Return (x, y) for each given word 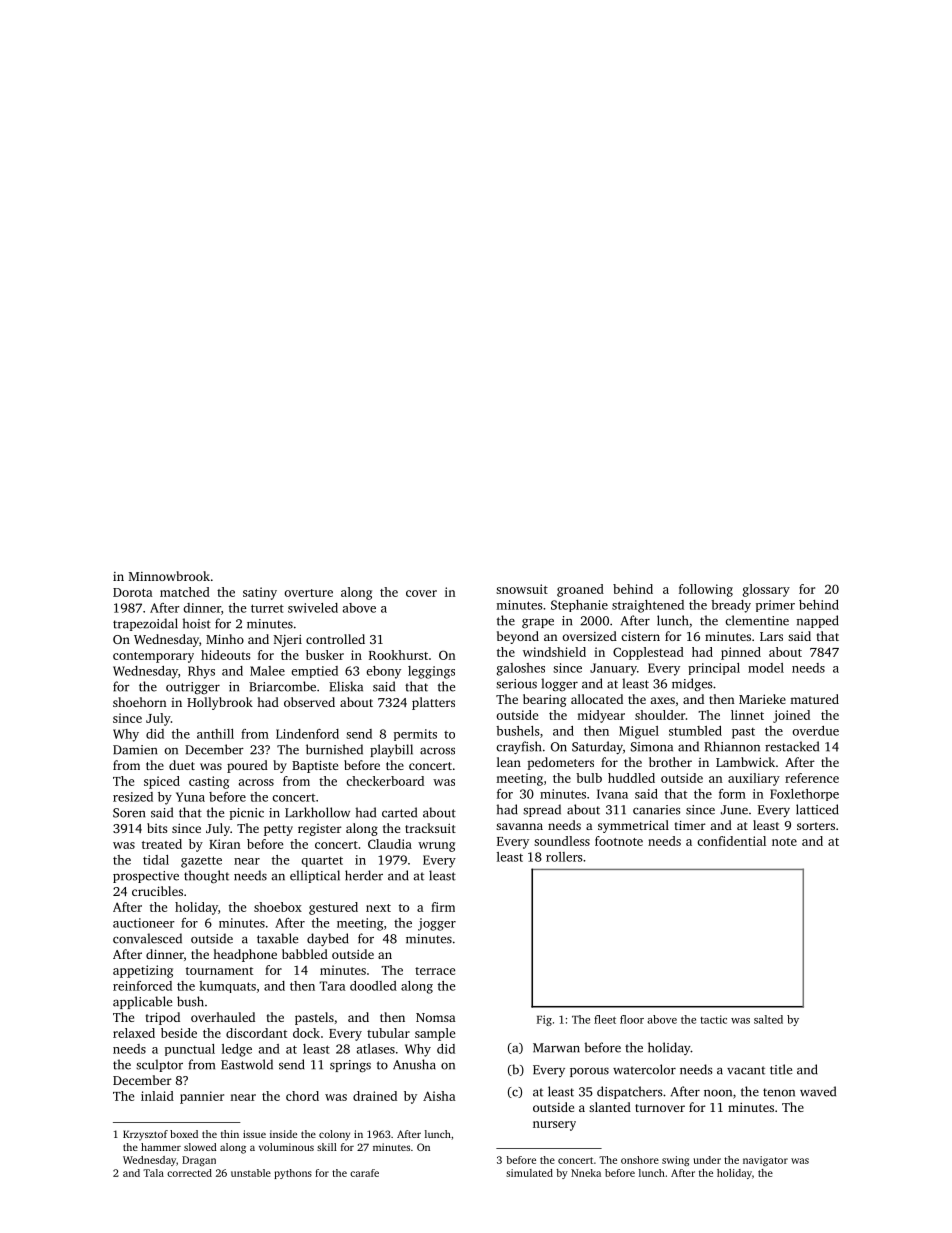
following (706, 590)
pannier (202, 1097)
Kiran (225, 844)
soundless (562, 841)
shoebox (278, 907)
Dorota (133, 592)
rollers (564, 857)
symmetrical (633, 826)
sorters (816, 826)
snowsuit (522, 589)
